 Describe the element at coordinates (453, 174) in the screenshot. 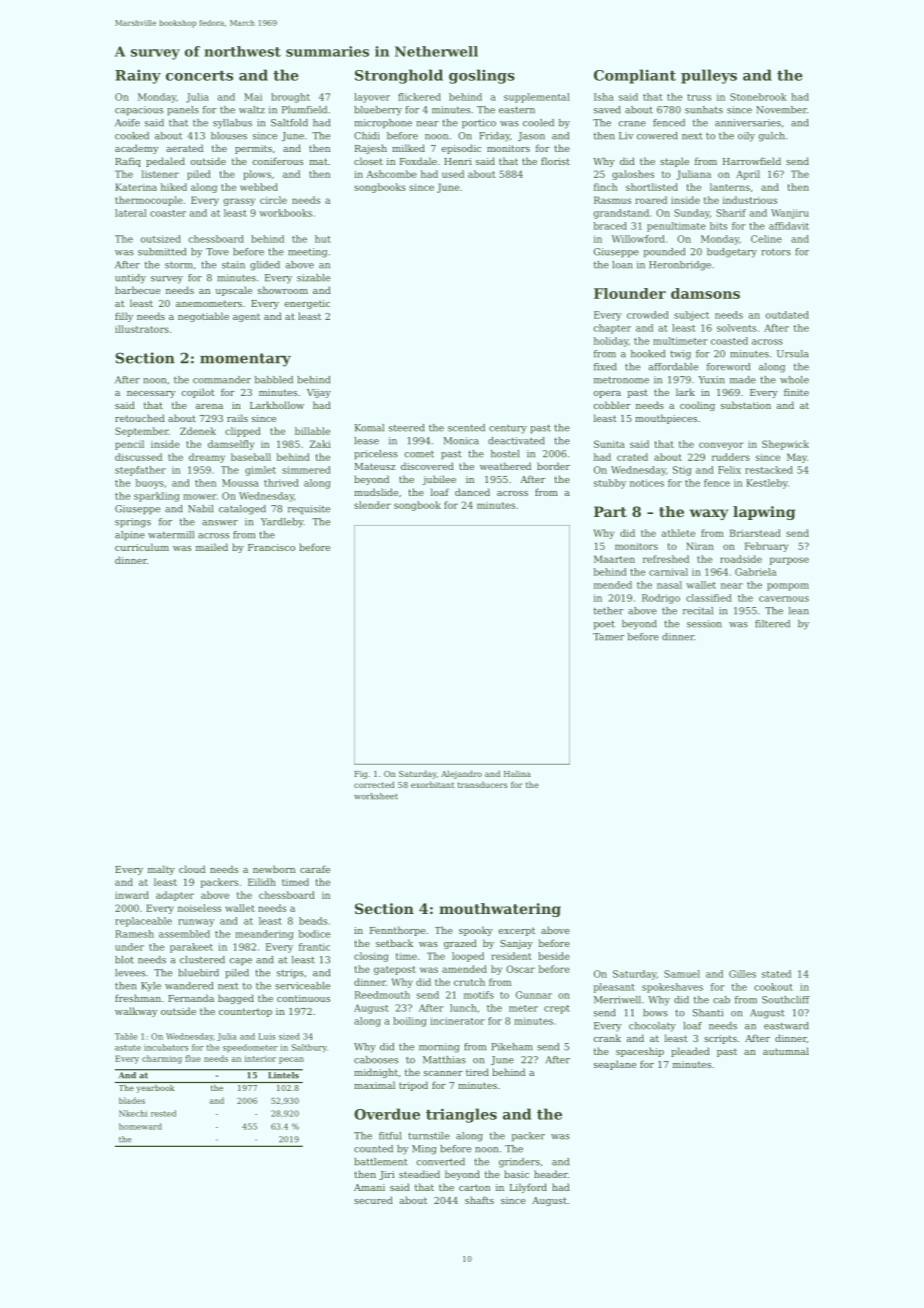

I see `used` at that location.
